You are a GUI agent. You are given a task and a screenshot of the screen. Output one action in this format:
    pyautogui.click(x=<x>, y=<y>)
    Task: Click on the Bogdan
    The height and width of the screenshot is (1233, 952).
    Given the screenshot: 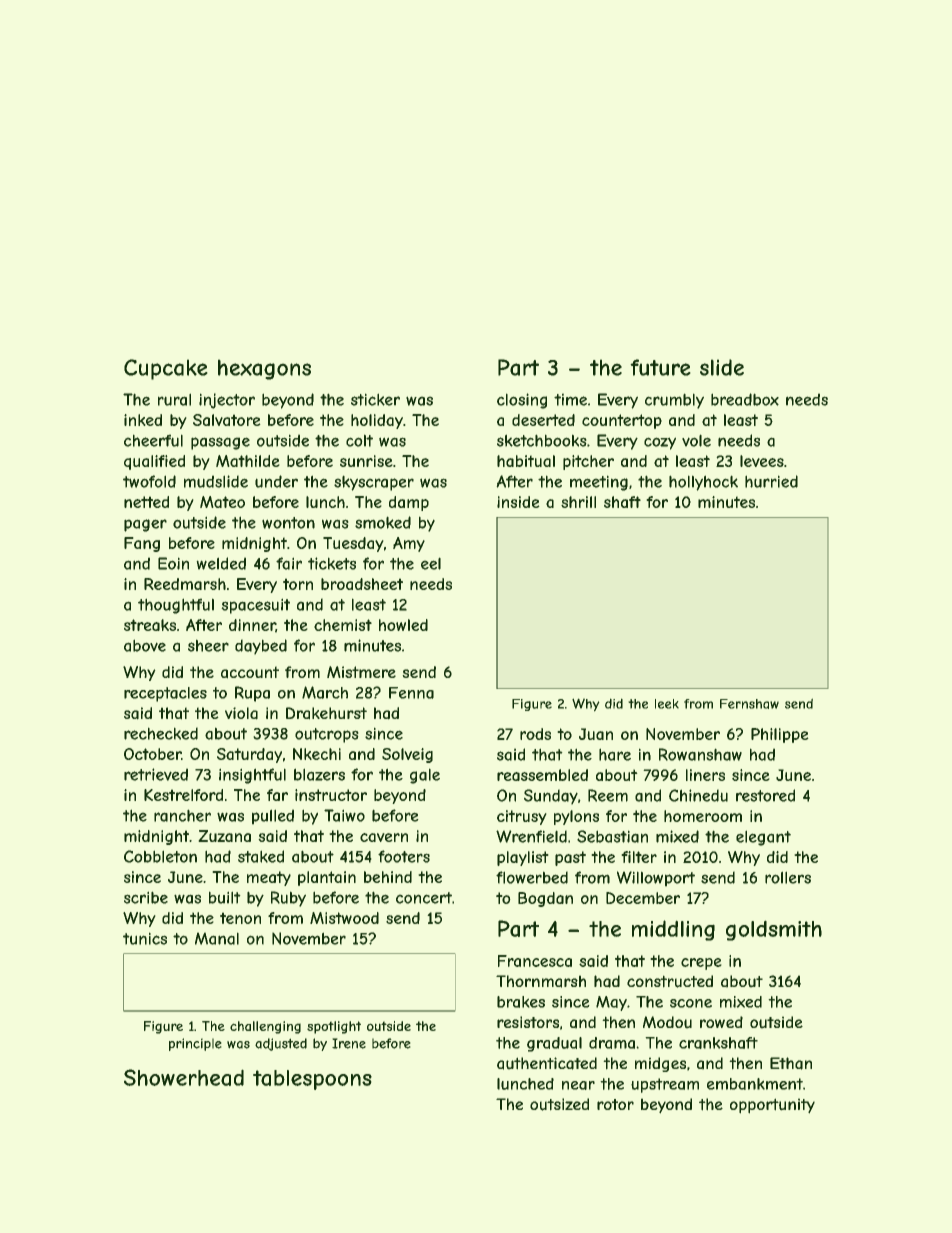 What is the action you would take?
    pyautogui.click(x=545, y=899)
